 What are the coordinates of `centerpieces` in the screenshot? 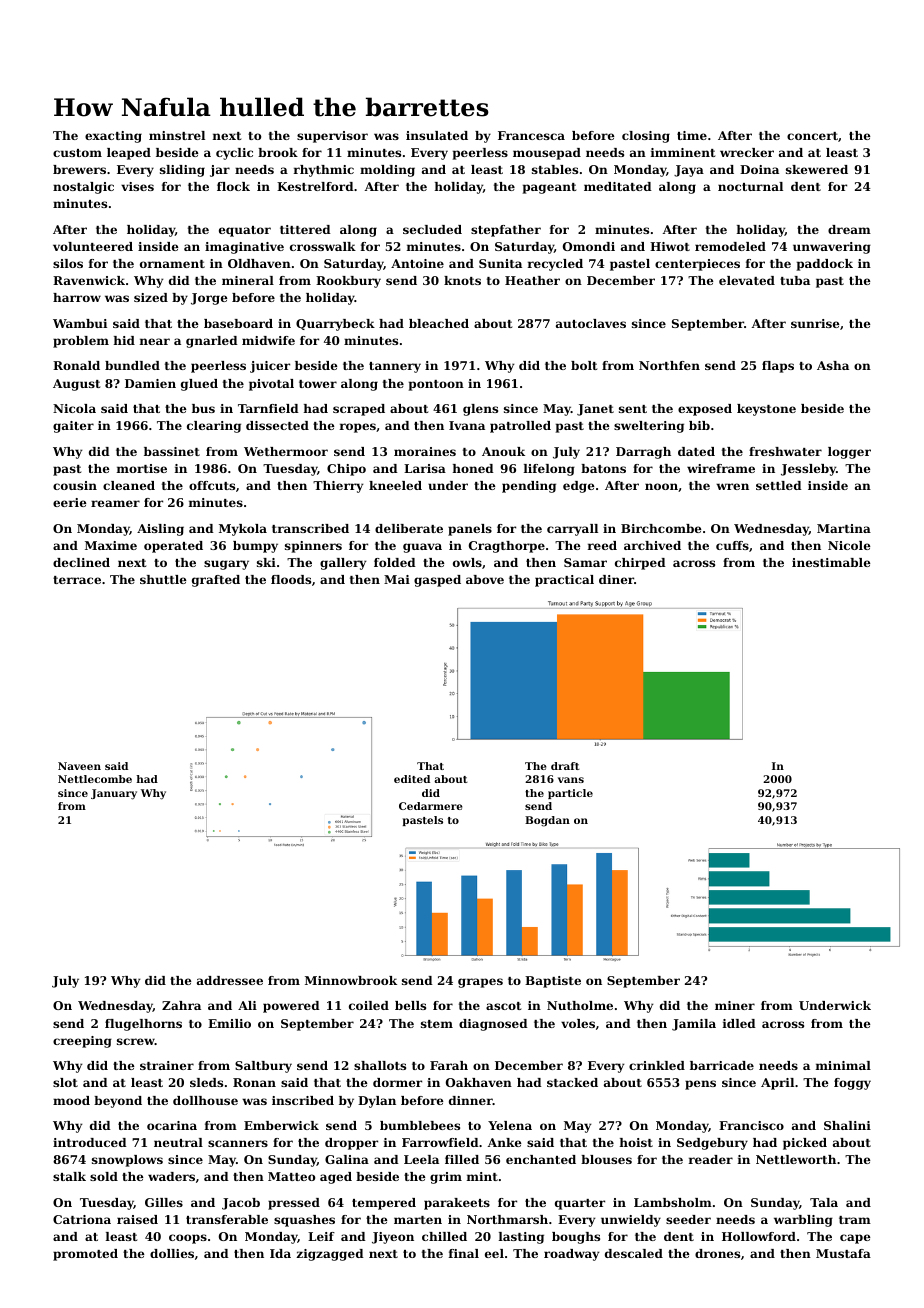 It's located at (697, 265).
